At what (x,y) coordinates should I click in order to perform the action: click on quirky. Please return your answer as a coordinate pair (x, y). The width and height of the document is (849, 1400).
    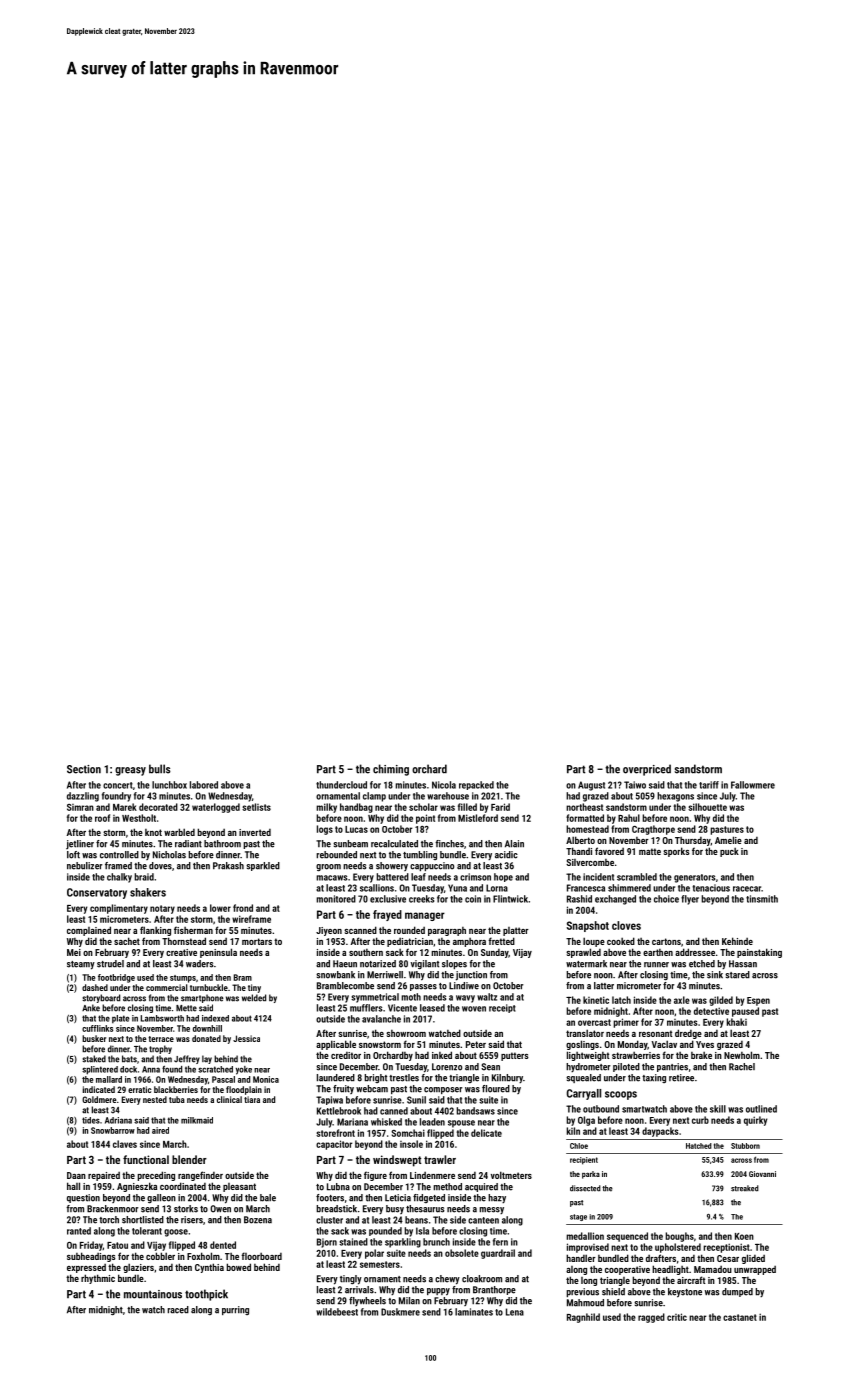
    Looking at the image, I should click on (755, 1121).
